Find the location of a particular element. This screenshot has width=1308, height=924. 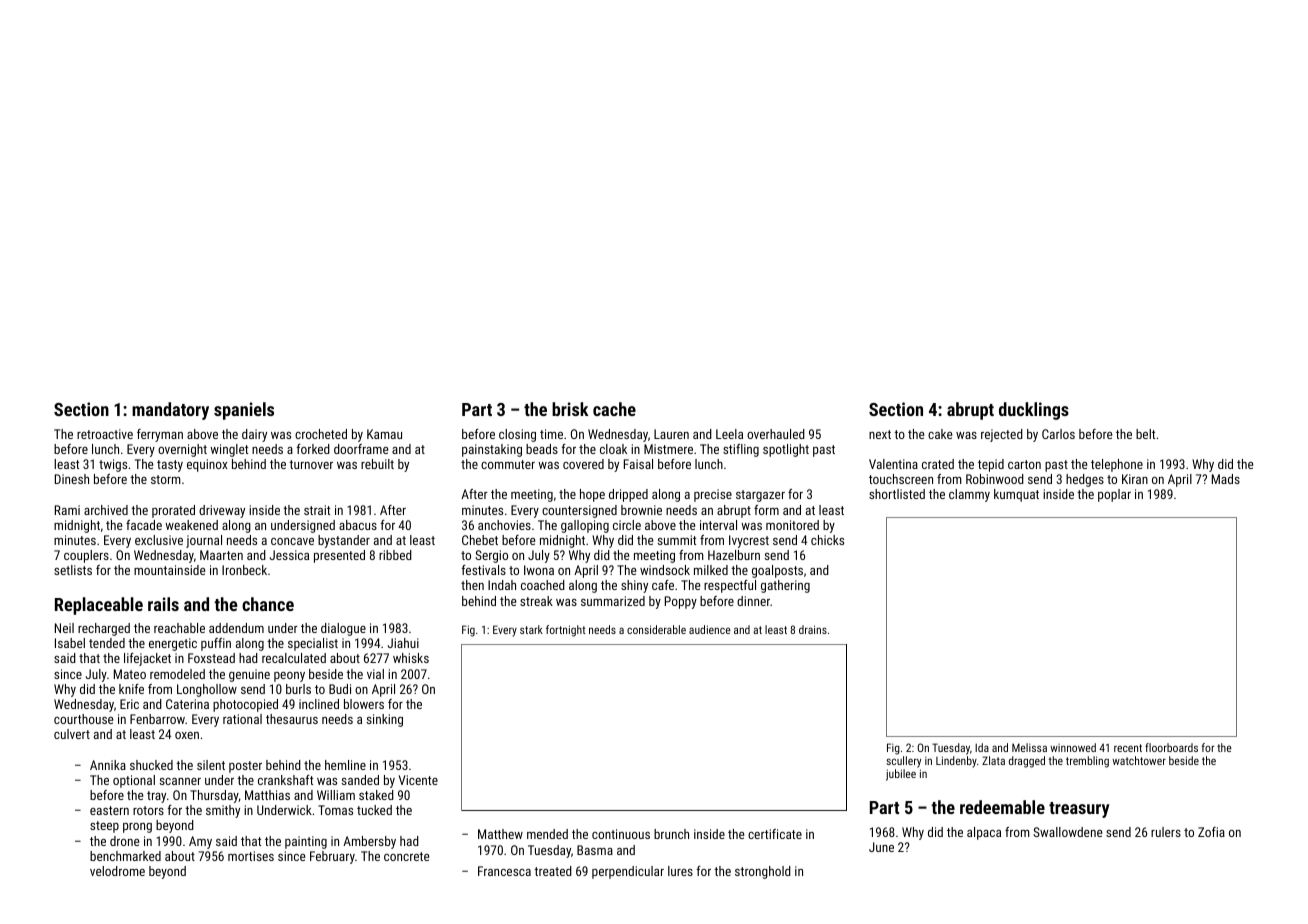

watchtower is located at coordinates (1139, 760).
